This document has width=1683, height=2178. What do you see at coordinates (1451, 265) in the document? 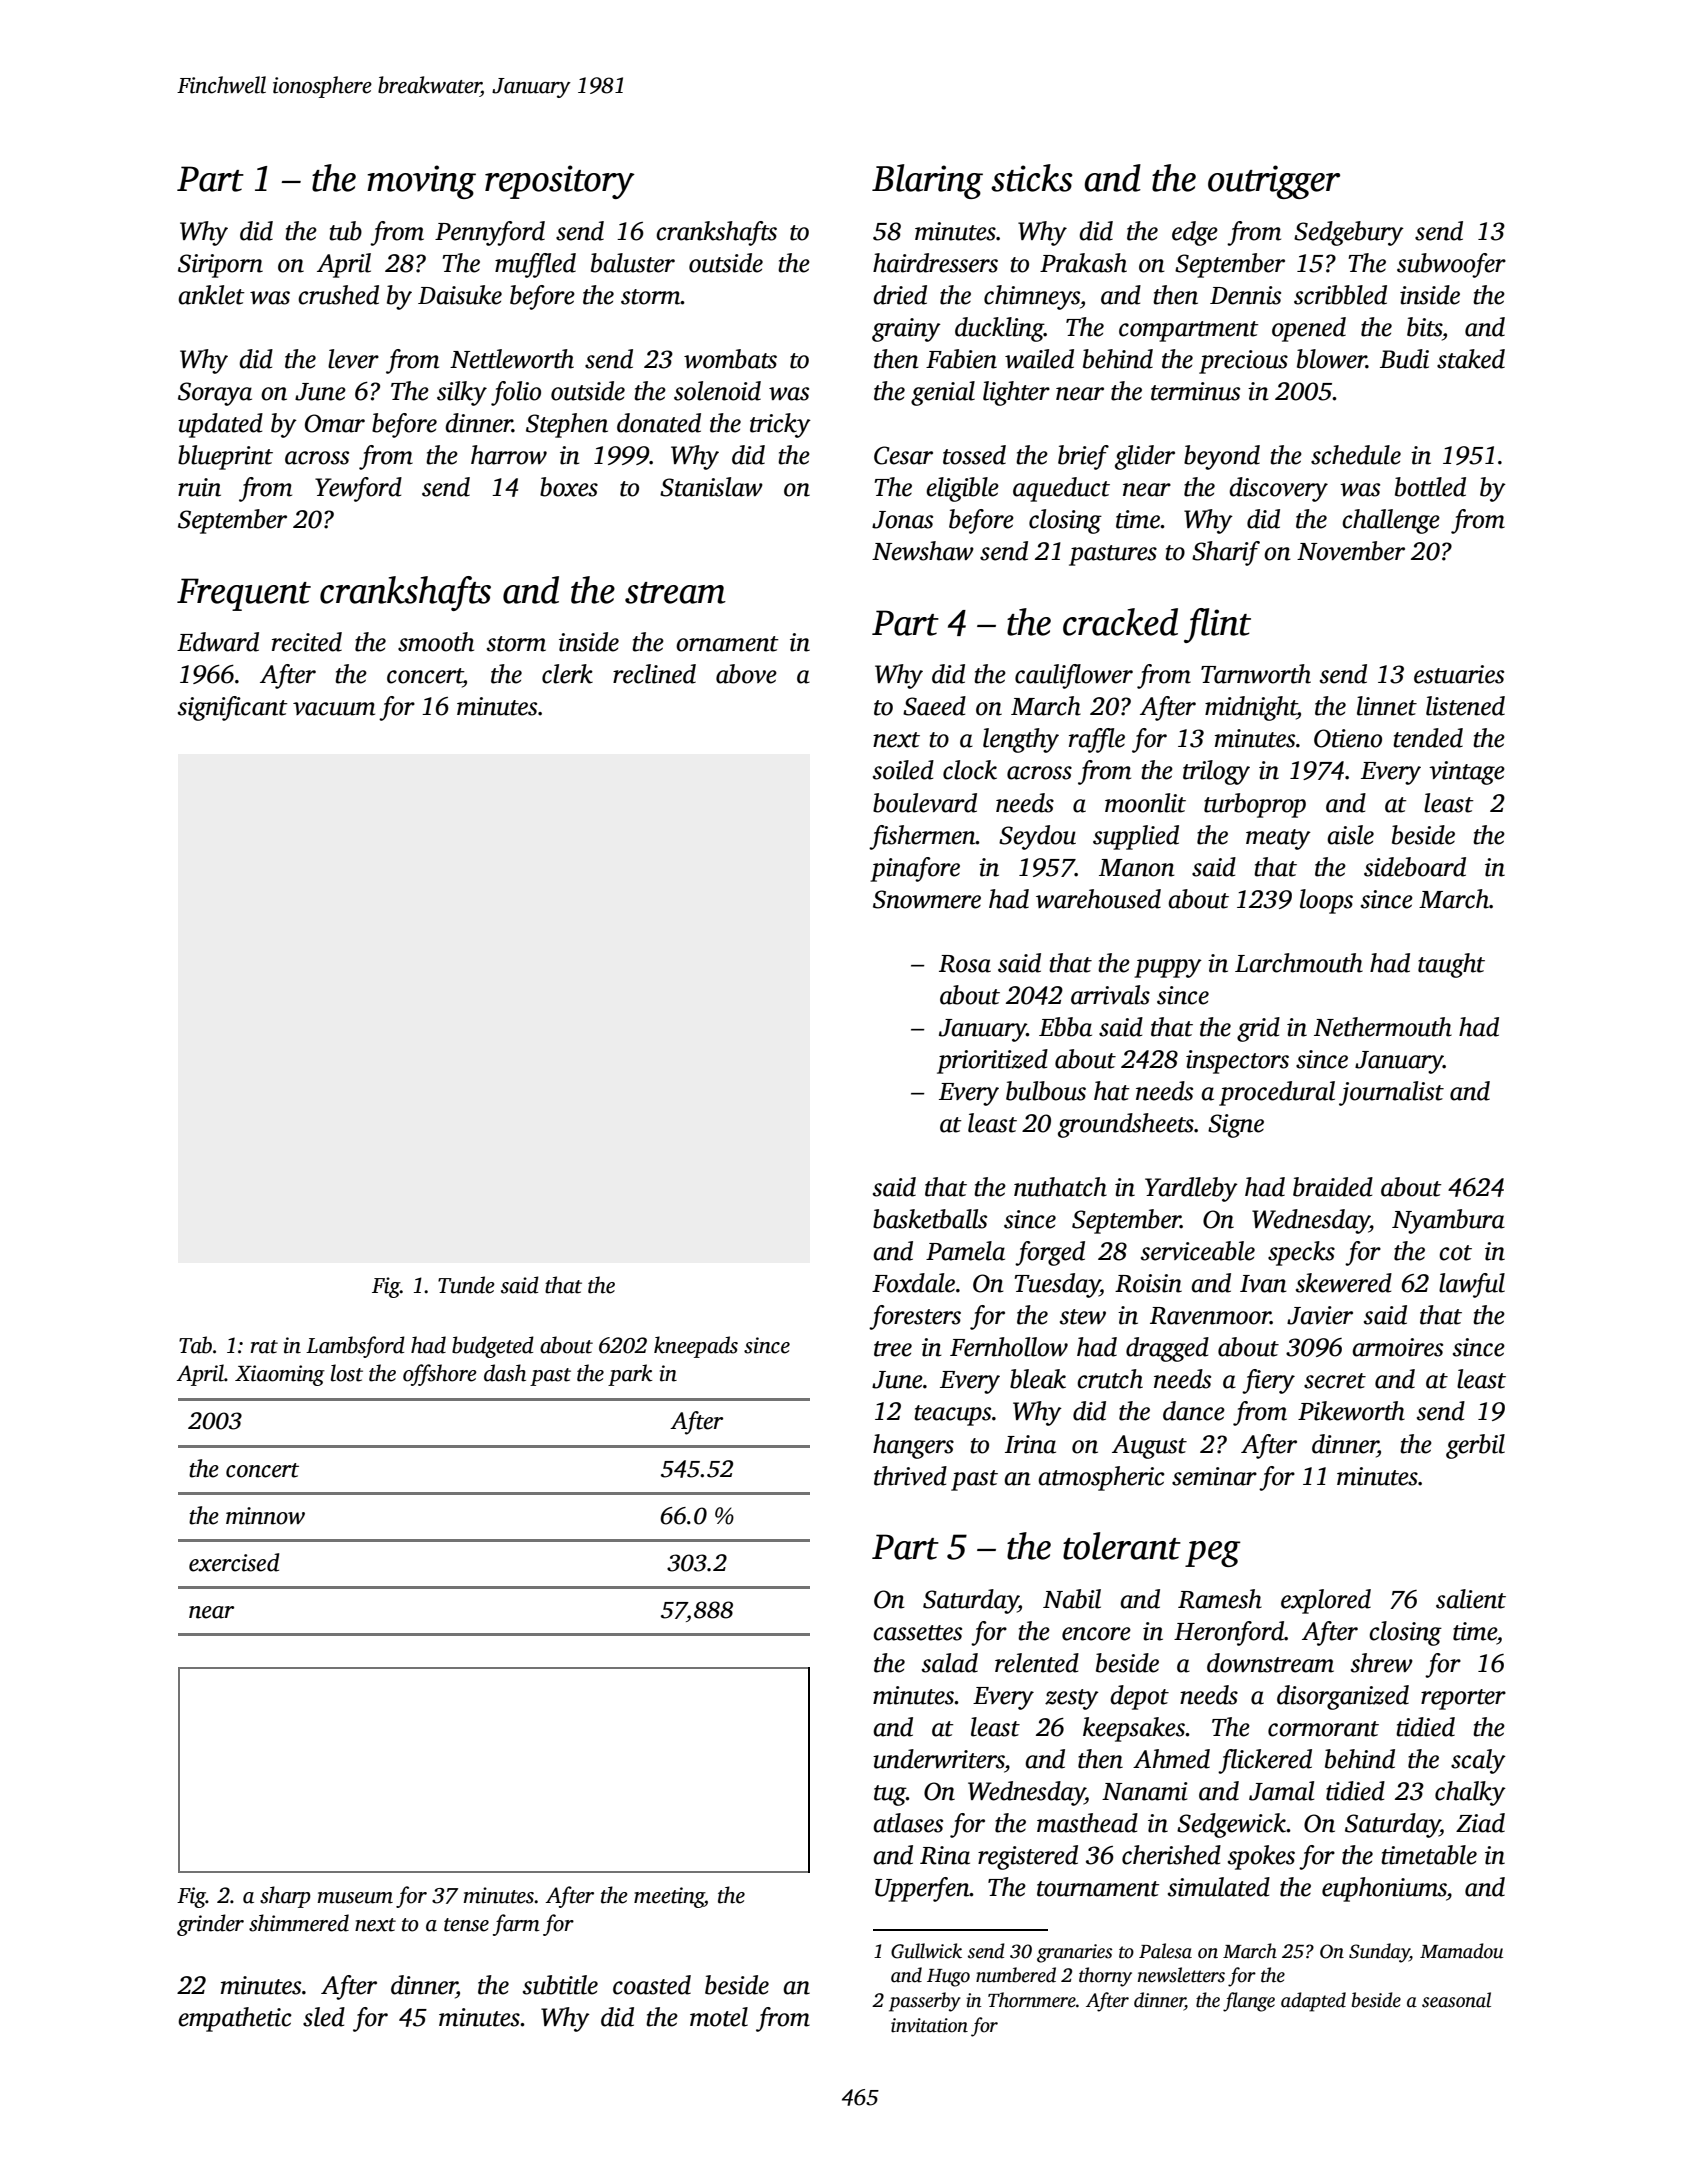
I see `subwoofer` at bounding box center [1451, 265].
